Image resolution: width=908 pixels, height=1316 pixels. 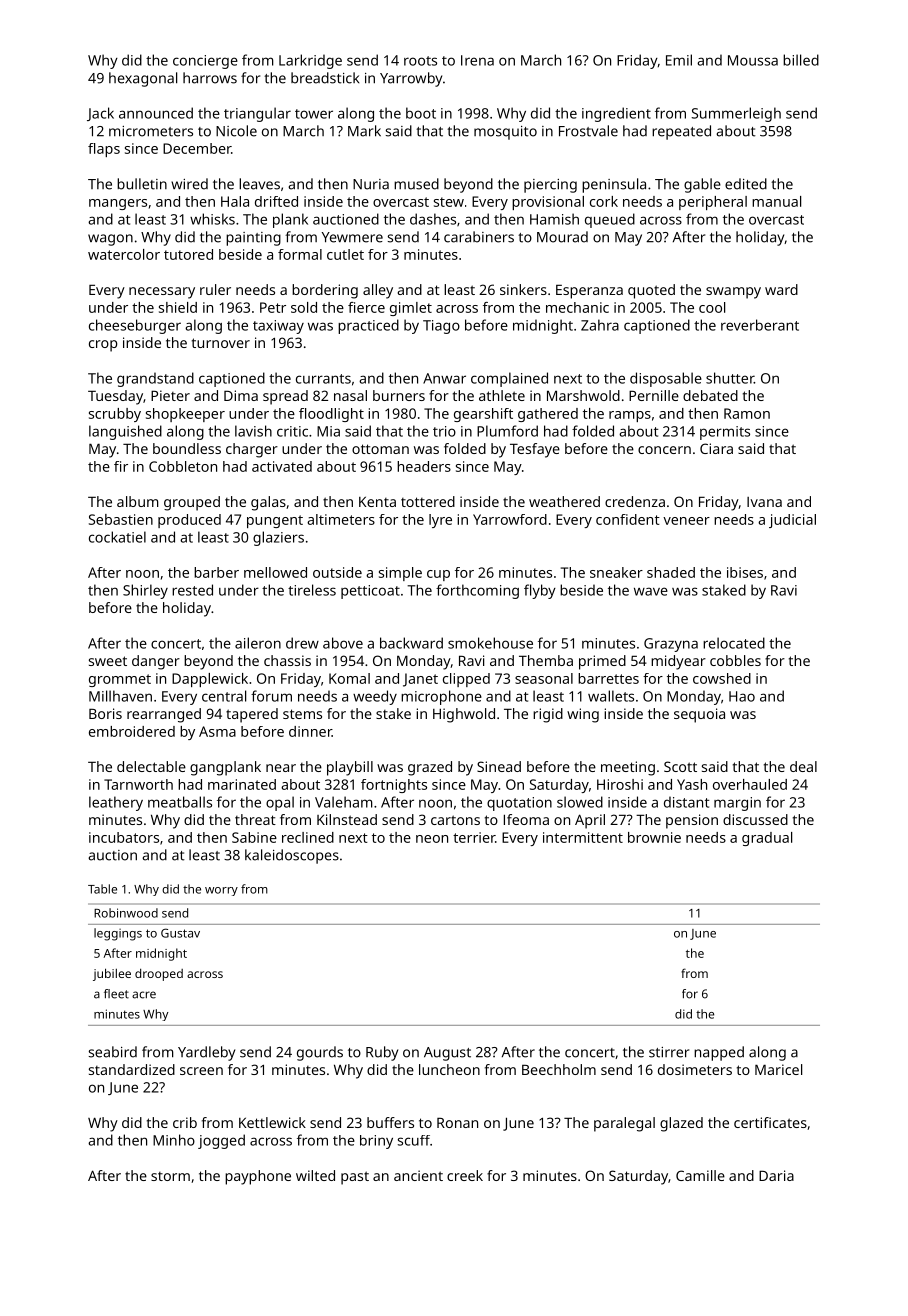 I want to click on past, so click(x=355, y=1178).
